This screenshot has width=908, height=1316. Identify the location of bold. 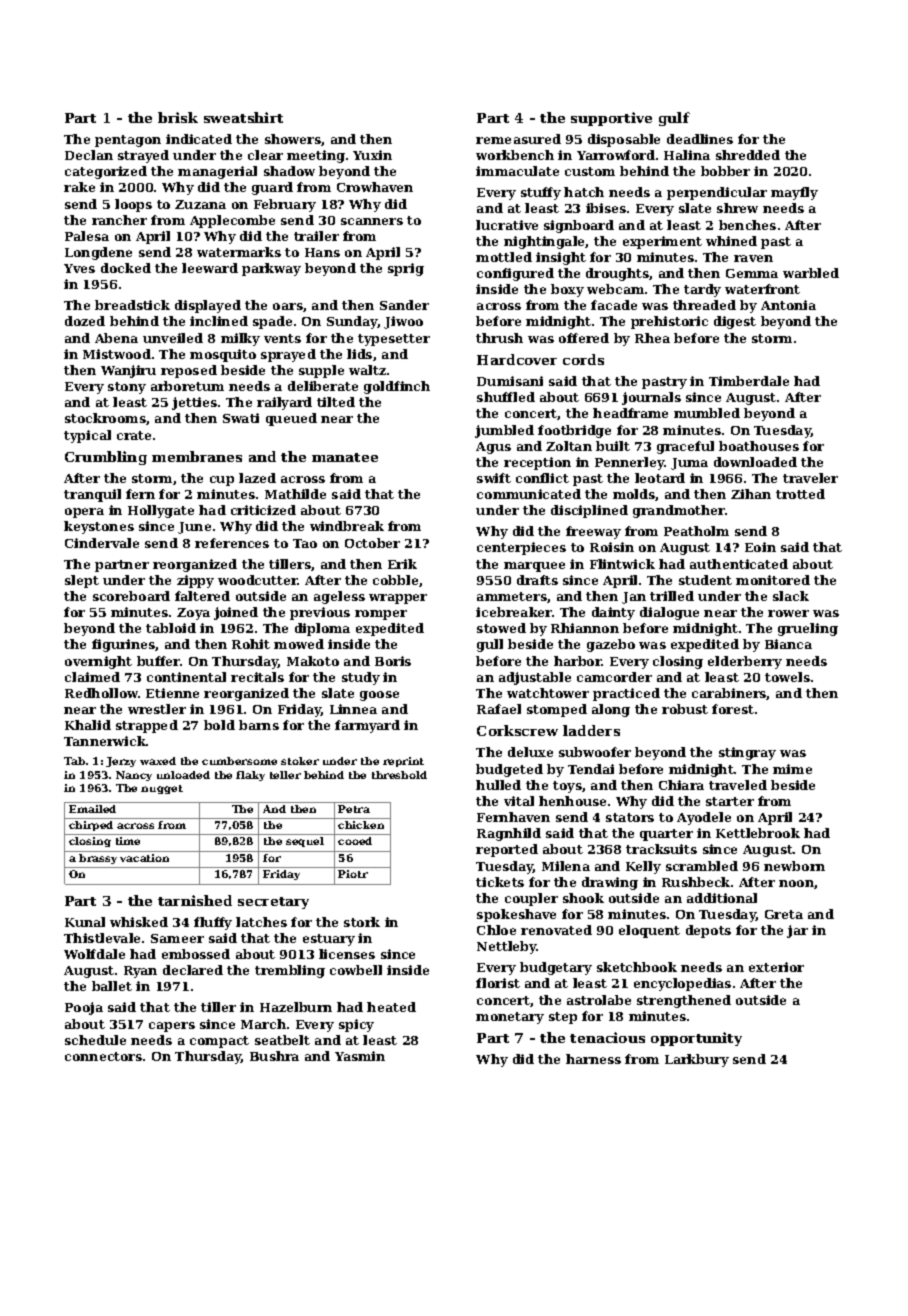
(219, 725).
